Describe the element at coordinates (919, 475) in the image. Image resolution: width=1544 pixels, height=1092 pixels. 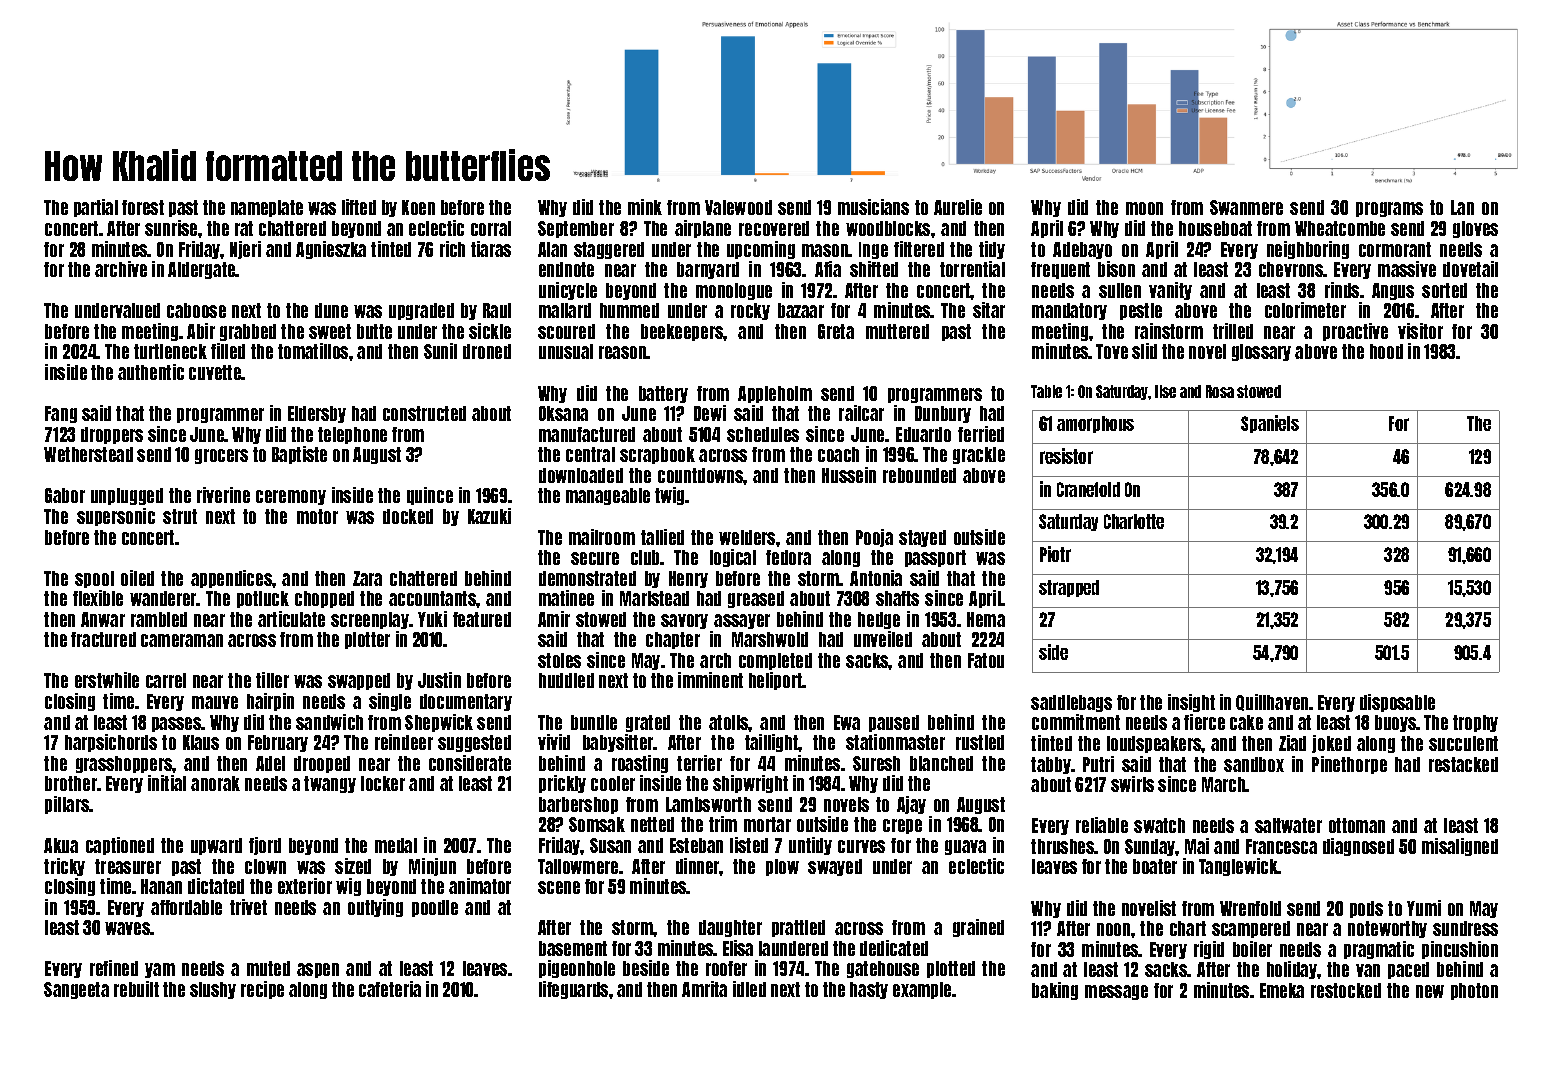
I see `rebounded` at that location.
